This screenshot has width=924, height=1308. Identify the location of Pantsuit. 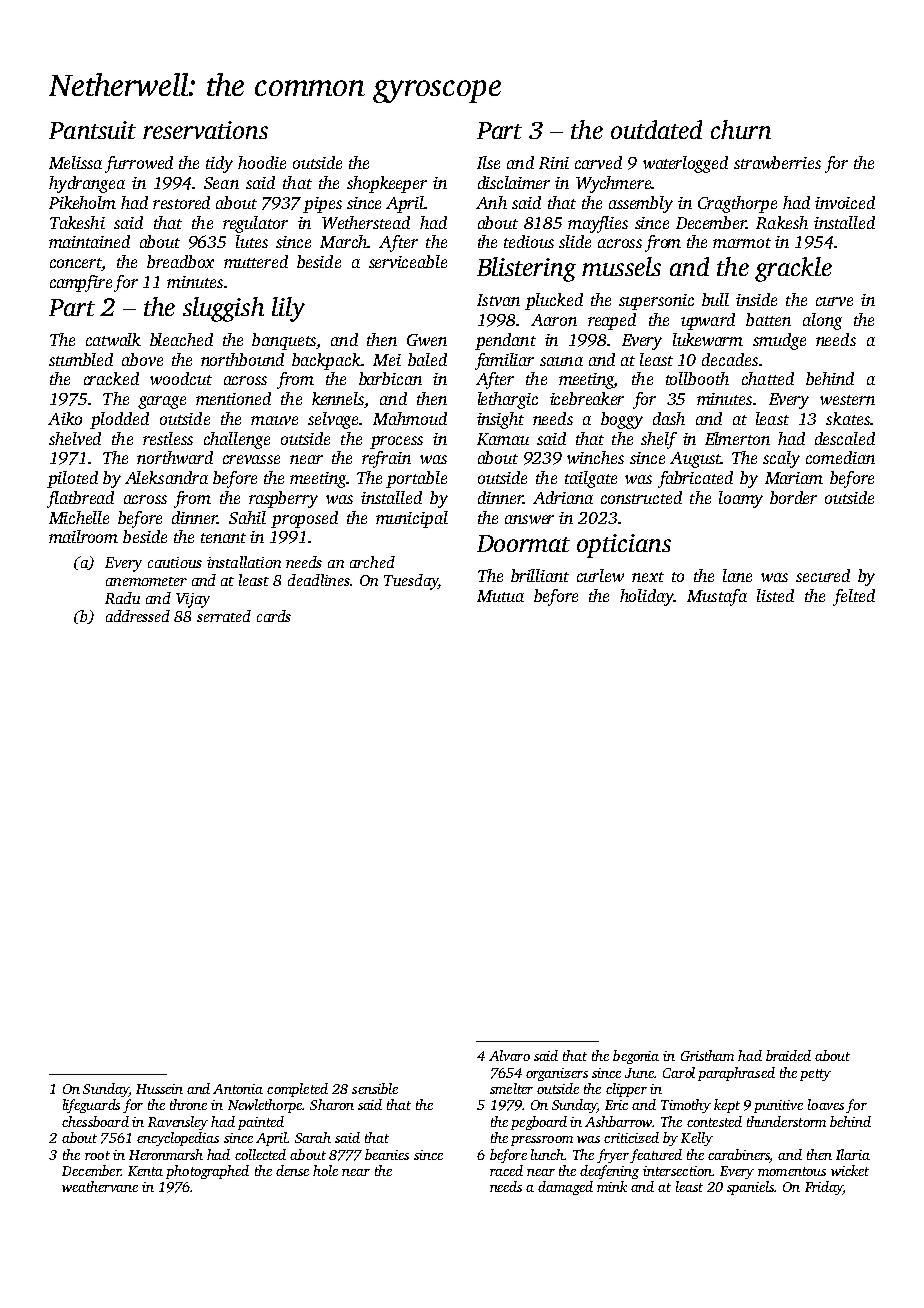
(92, 130).
